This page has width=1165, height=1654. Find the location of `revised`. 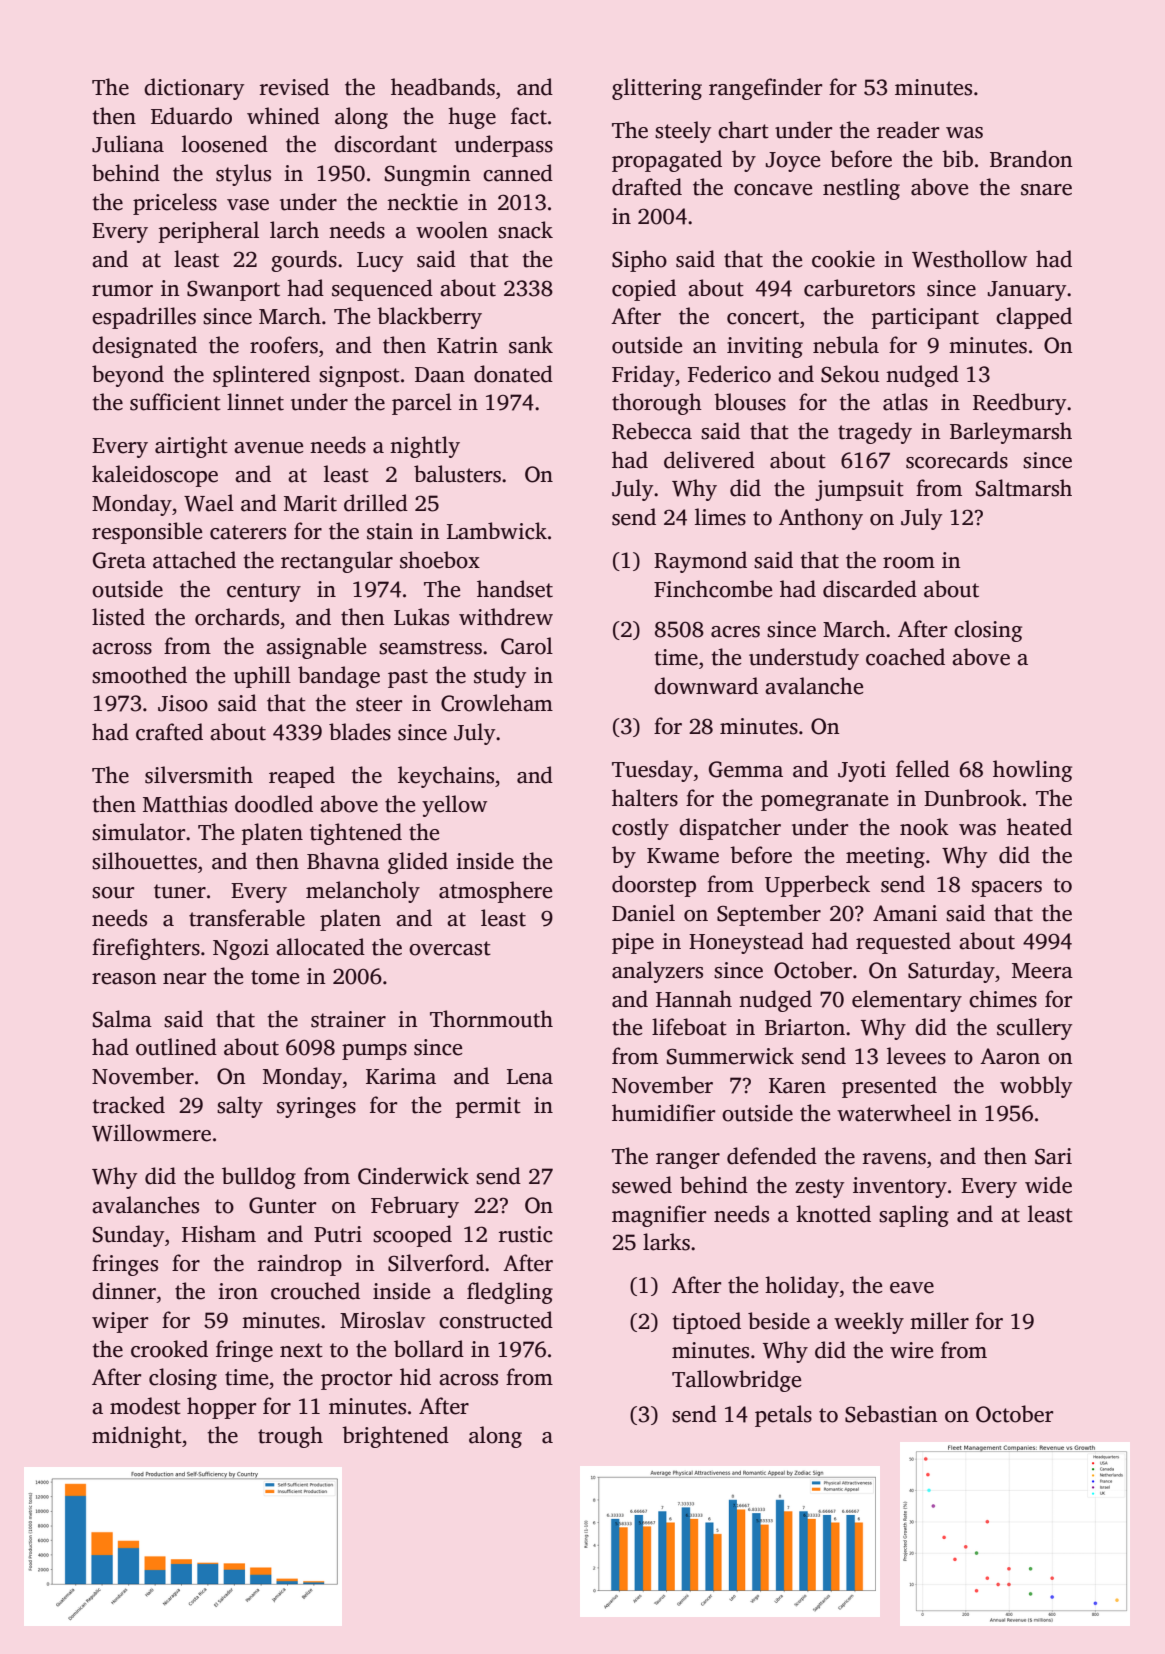

revised is located at coordinates (294, 87).
